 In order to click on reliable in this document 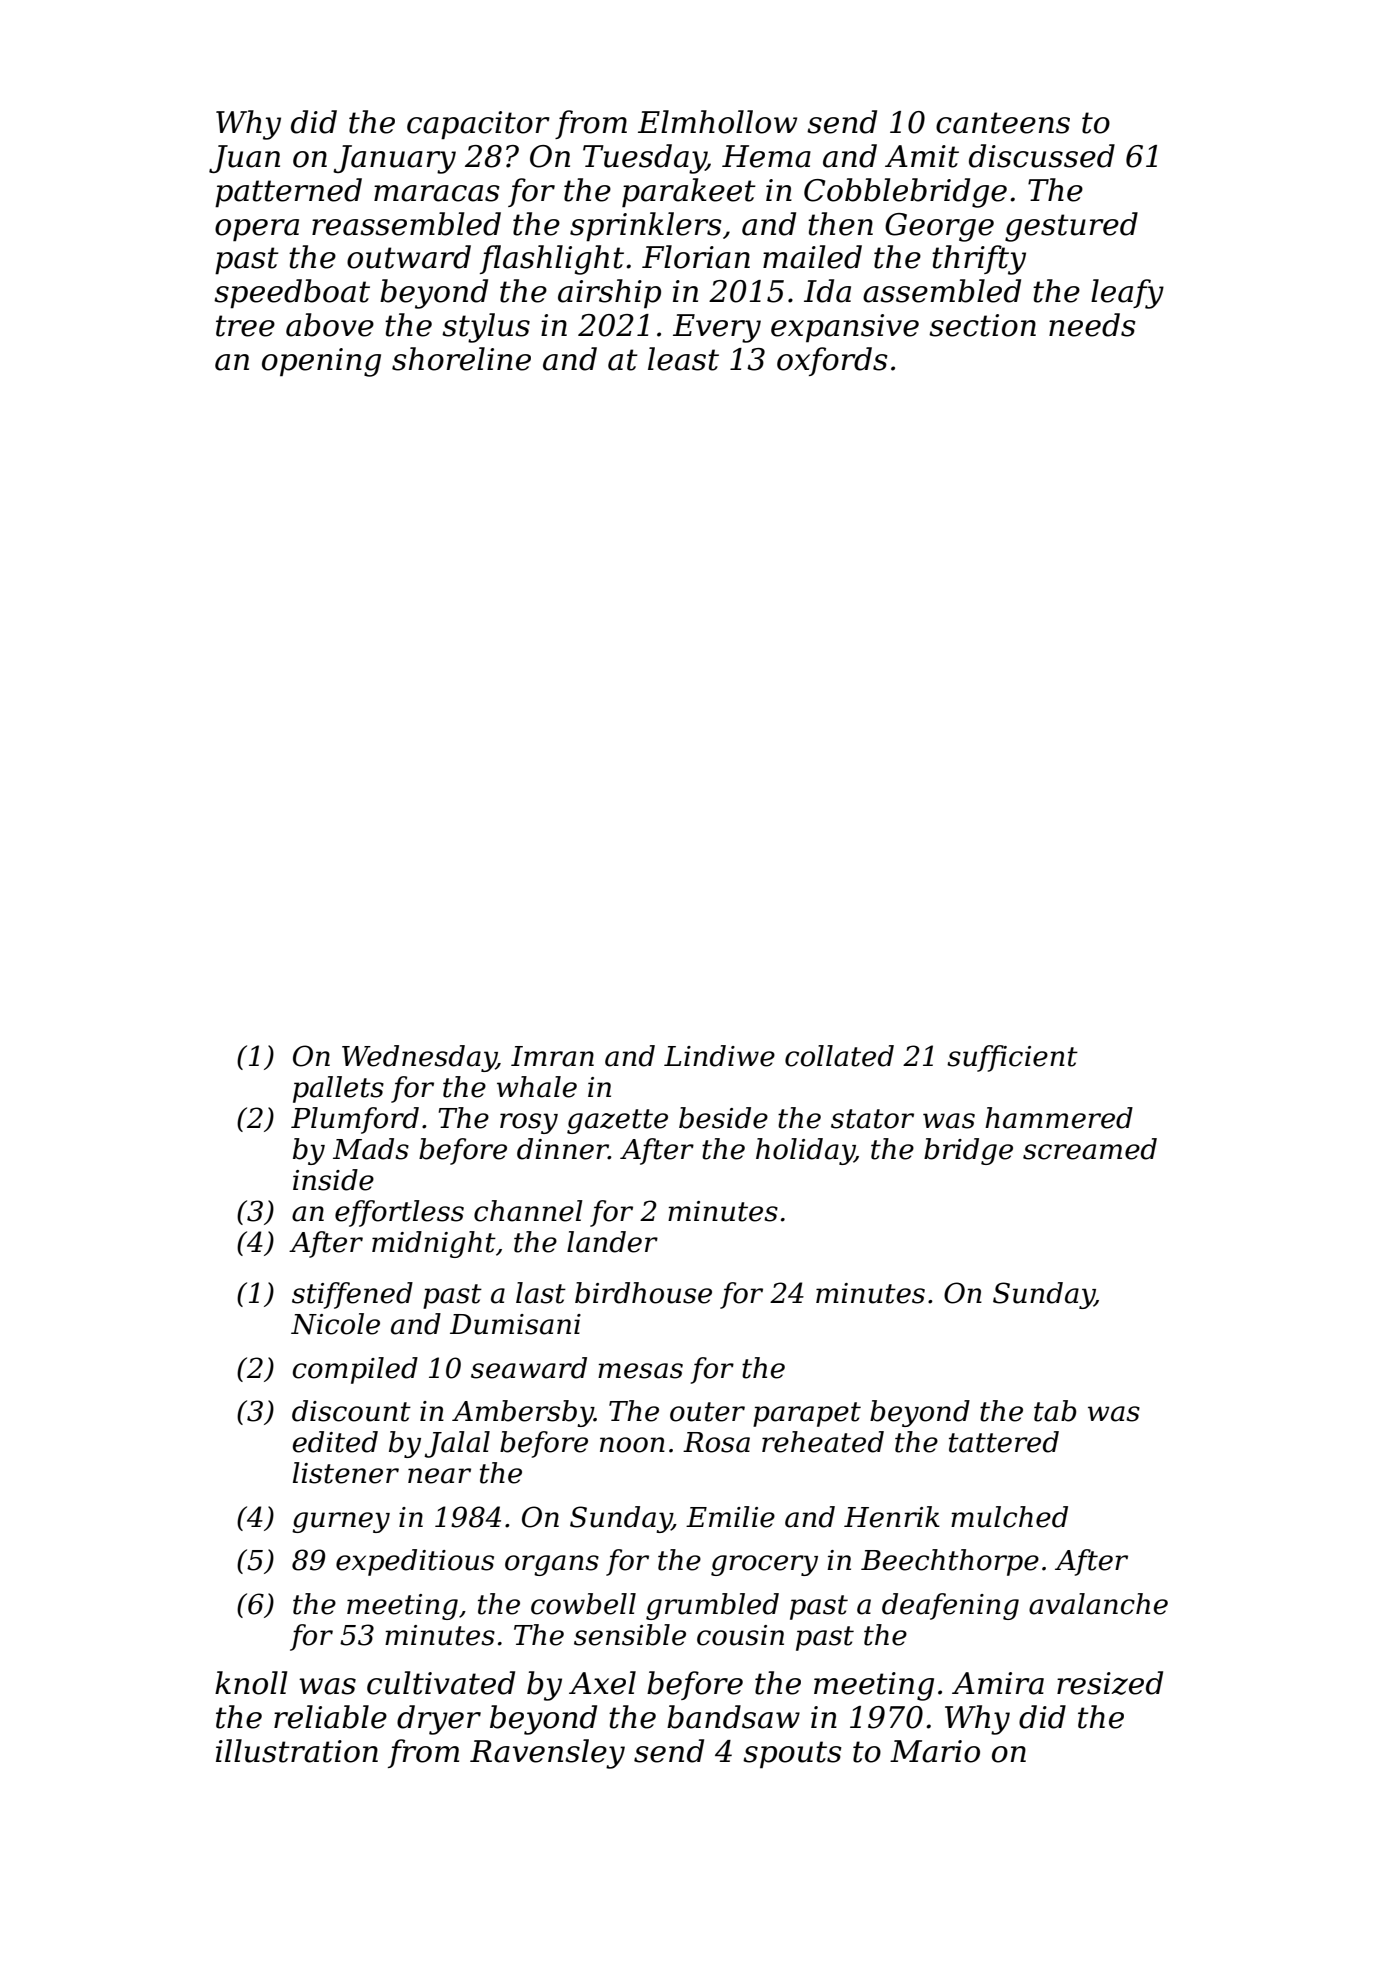, I will do `click(330, 1717)`.
